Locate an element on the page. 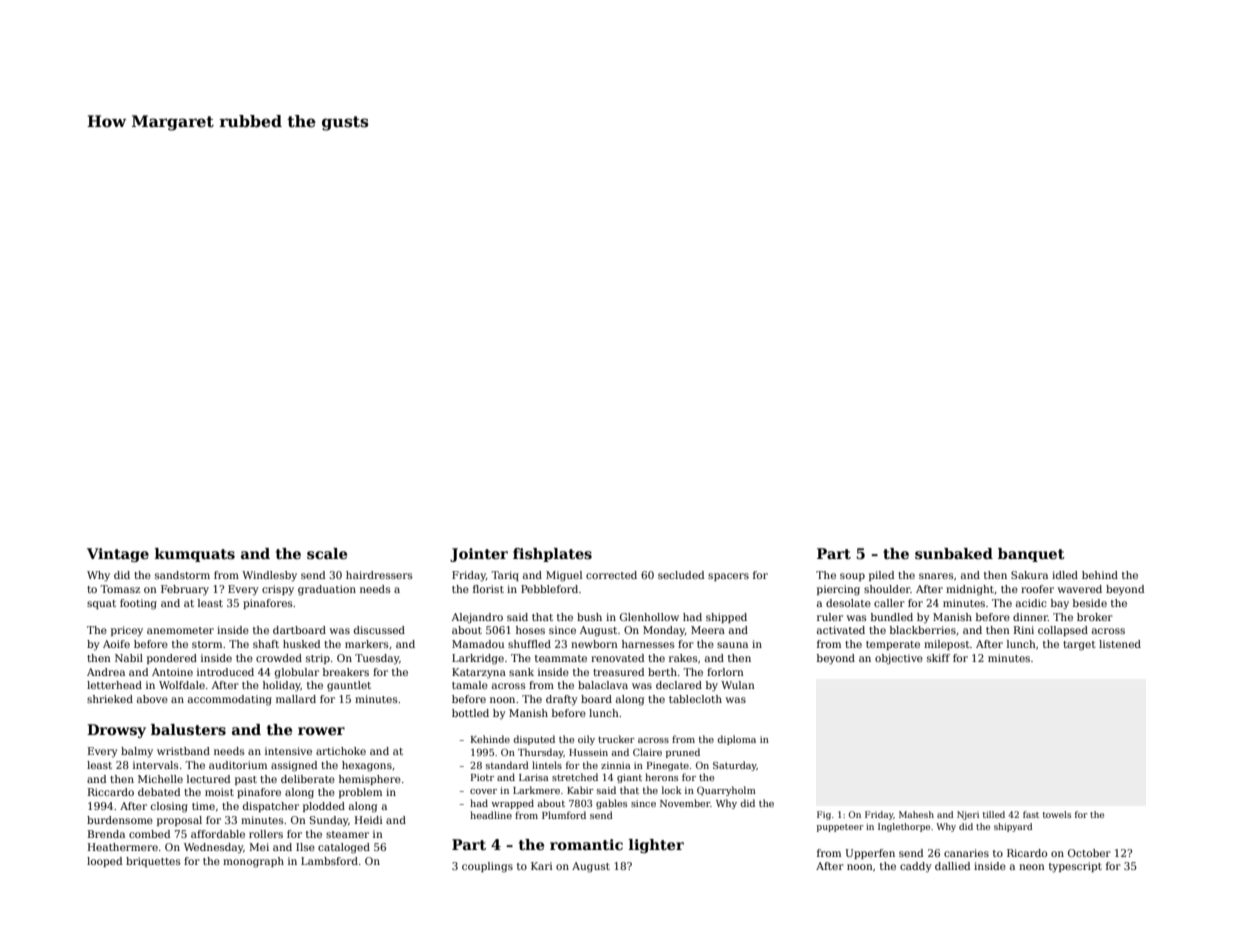 The width and height of the document is (1233, 952). breakers is located at coordinates (346, 672).
